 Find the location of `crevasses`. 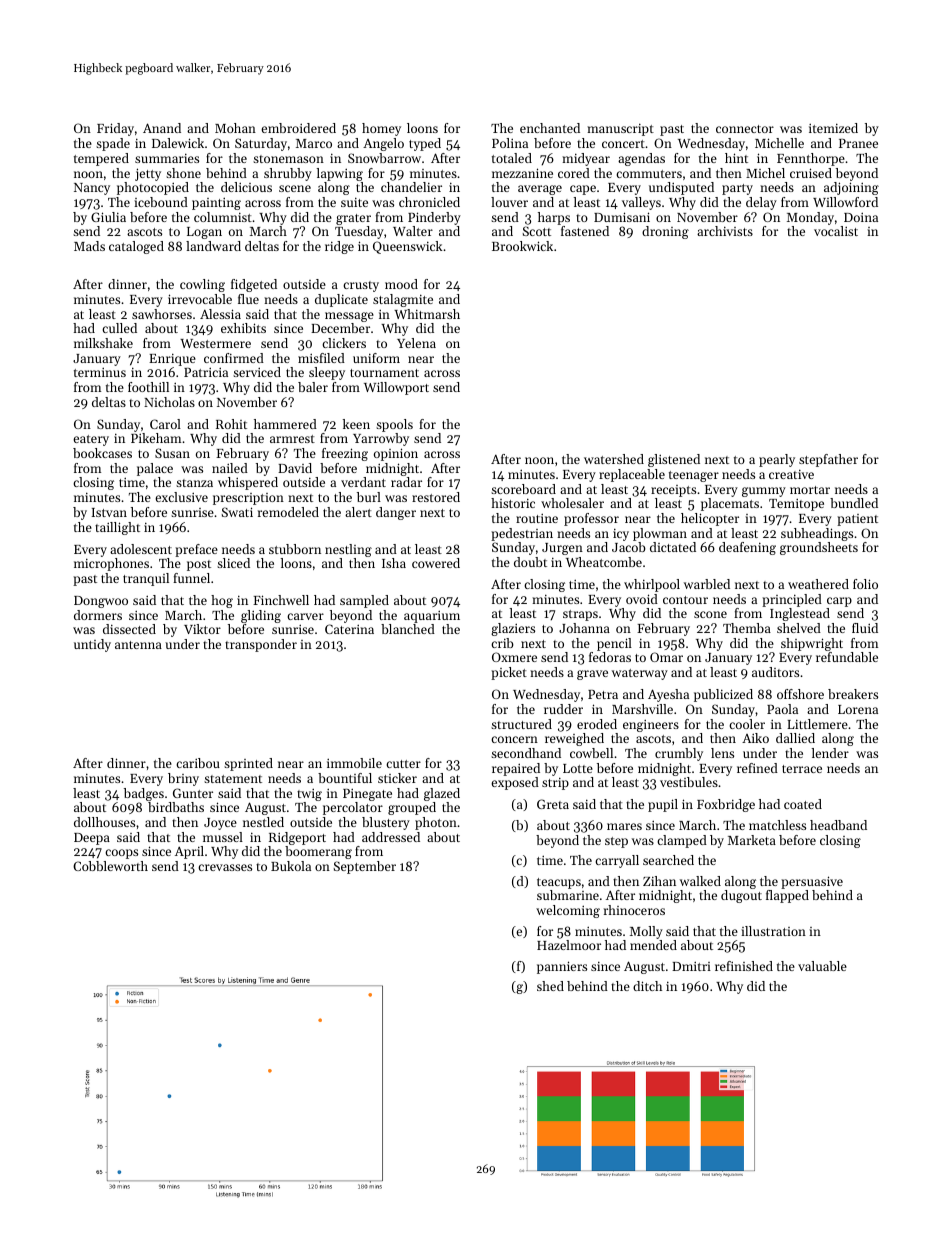

crevasses is located at coordinates (225, 867).
